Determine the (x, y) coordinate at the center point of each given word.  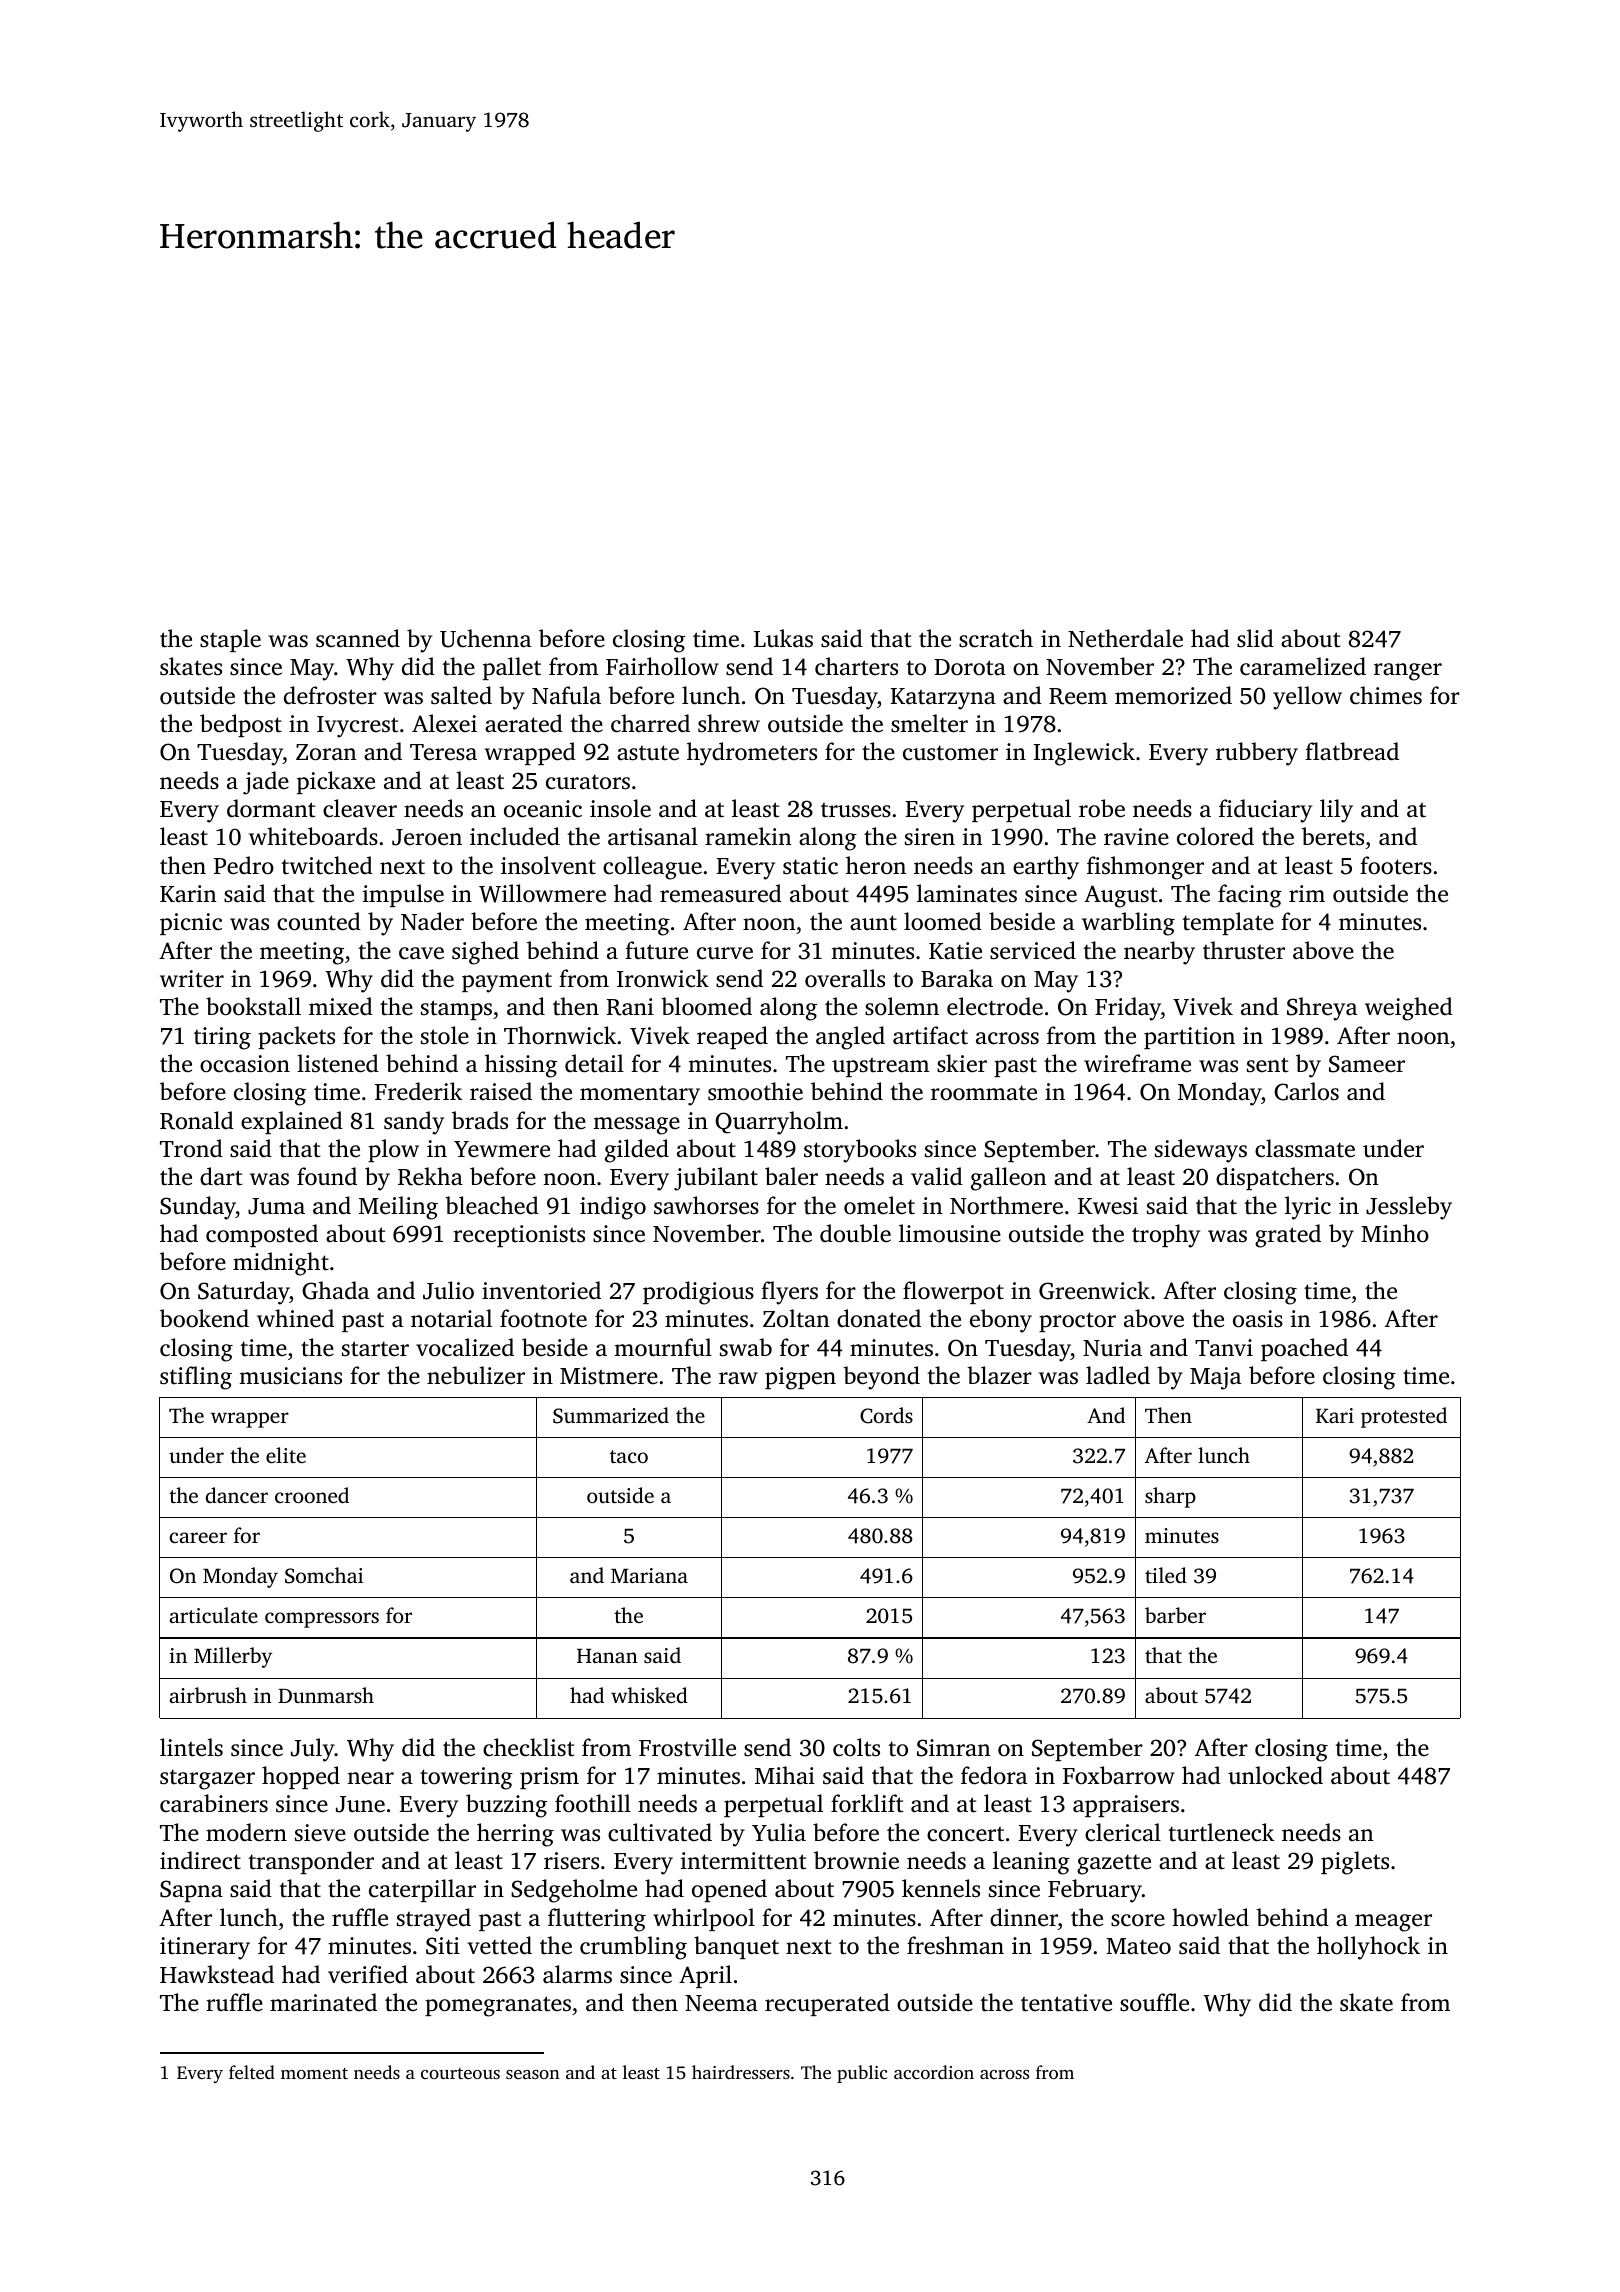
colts (856, 1747)
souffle (1154, 2002)
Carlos (1306, 1091)
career (198, 1537)
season (533, 2074)
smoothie (755, 1091)
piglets (1355, 1863)
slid (1255, 638)
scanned (358, 638)
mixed (341, 1006)
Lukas (783, 638)
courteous (460, 2073)
